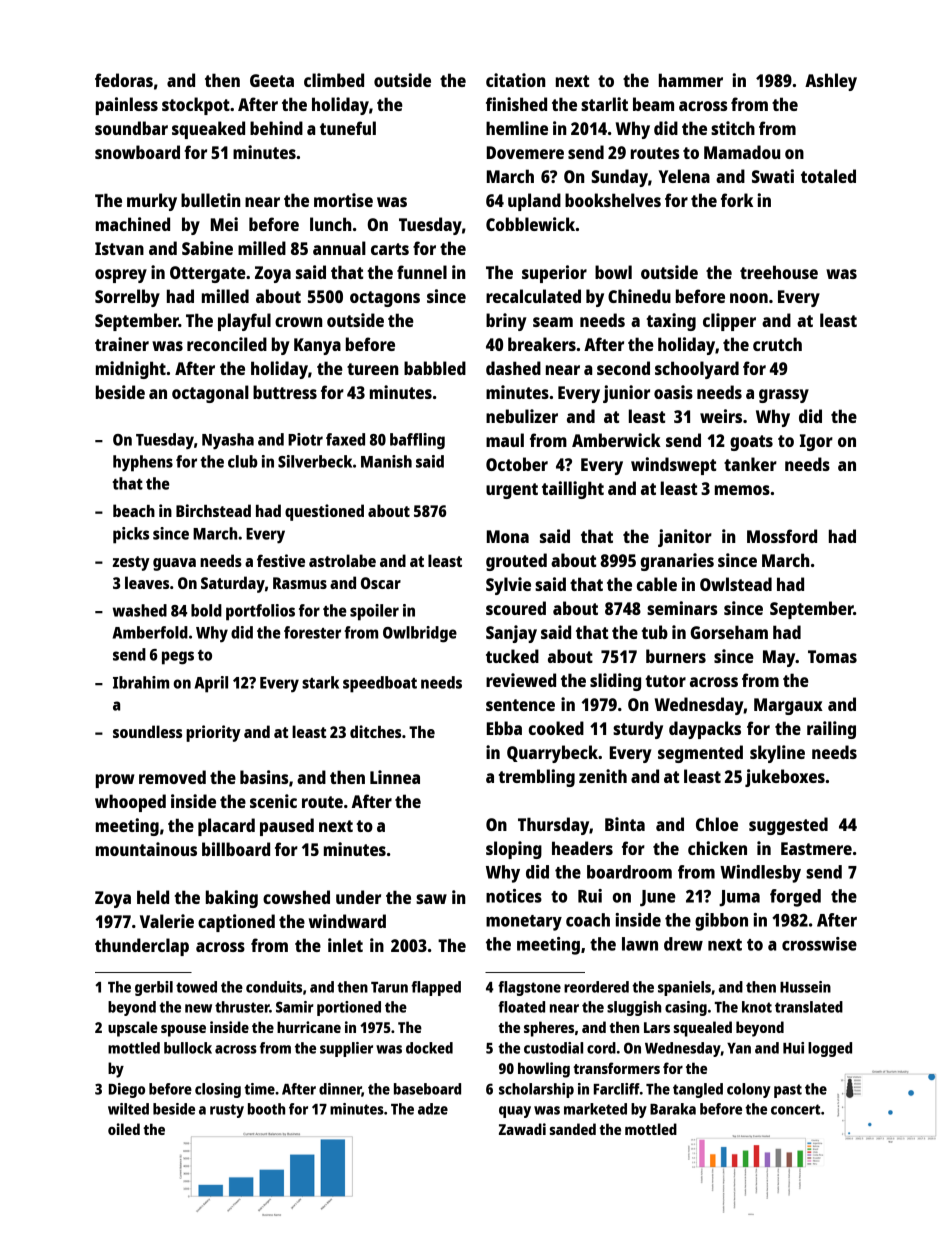 The image size is (952, 1233). I want to click on whooped, so click(130, 803).
